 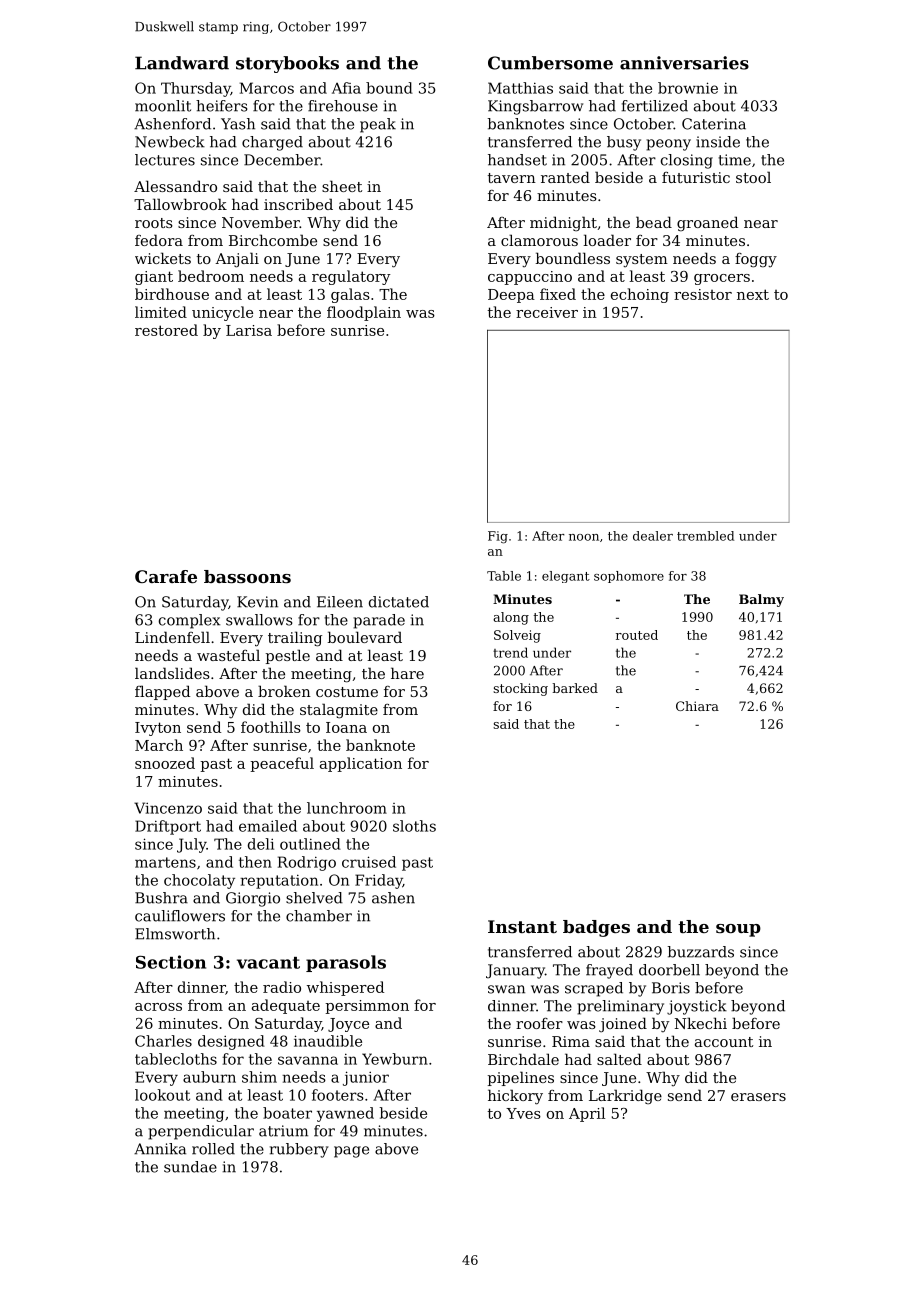 What do you see at coordinates (346, 88) in the image?
I see `Afia` at bounding box center [346, 88].
